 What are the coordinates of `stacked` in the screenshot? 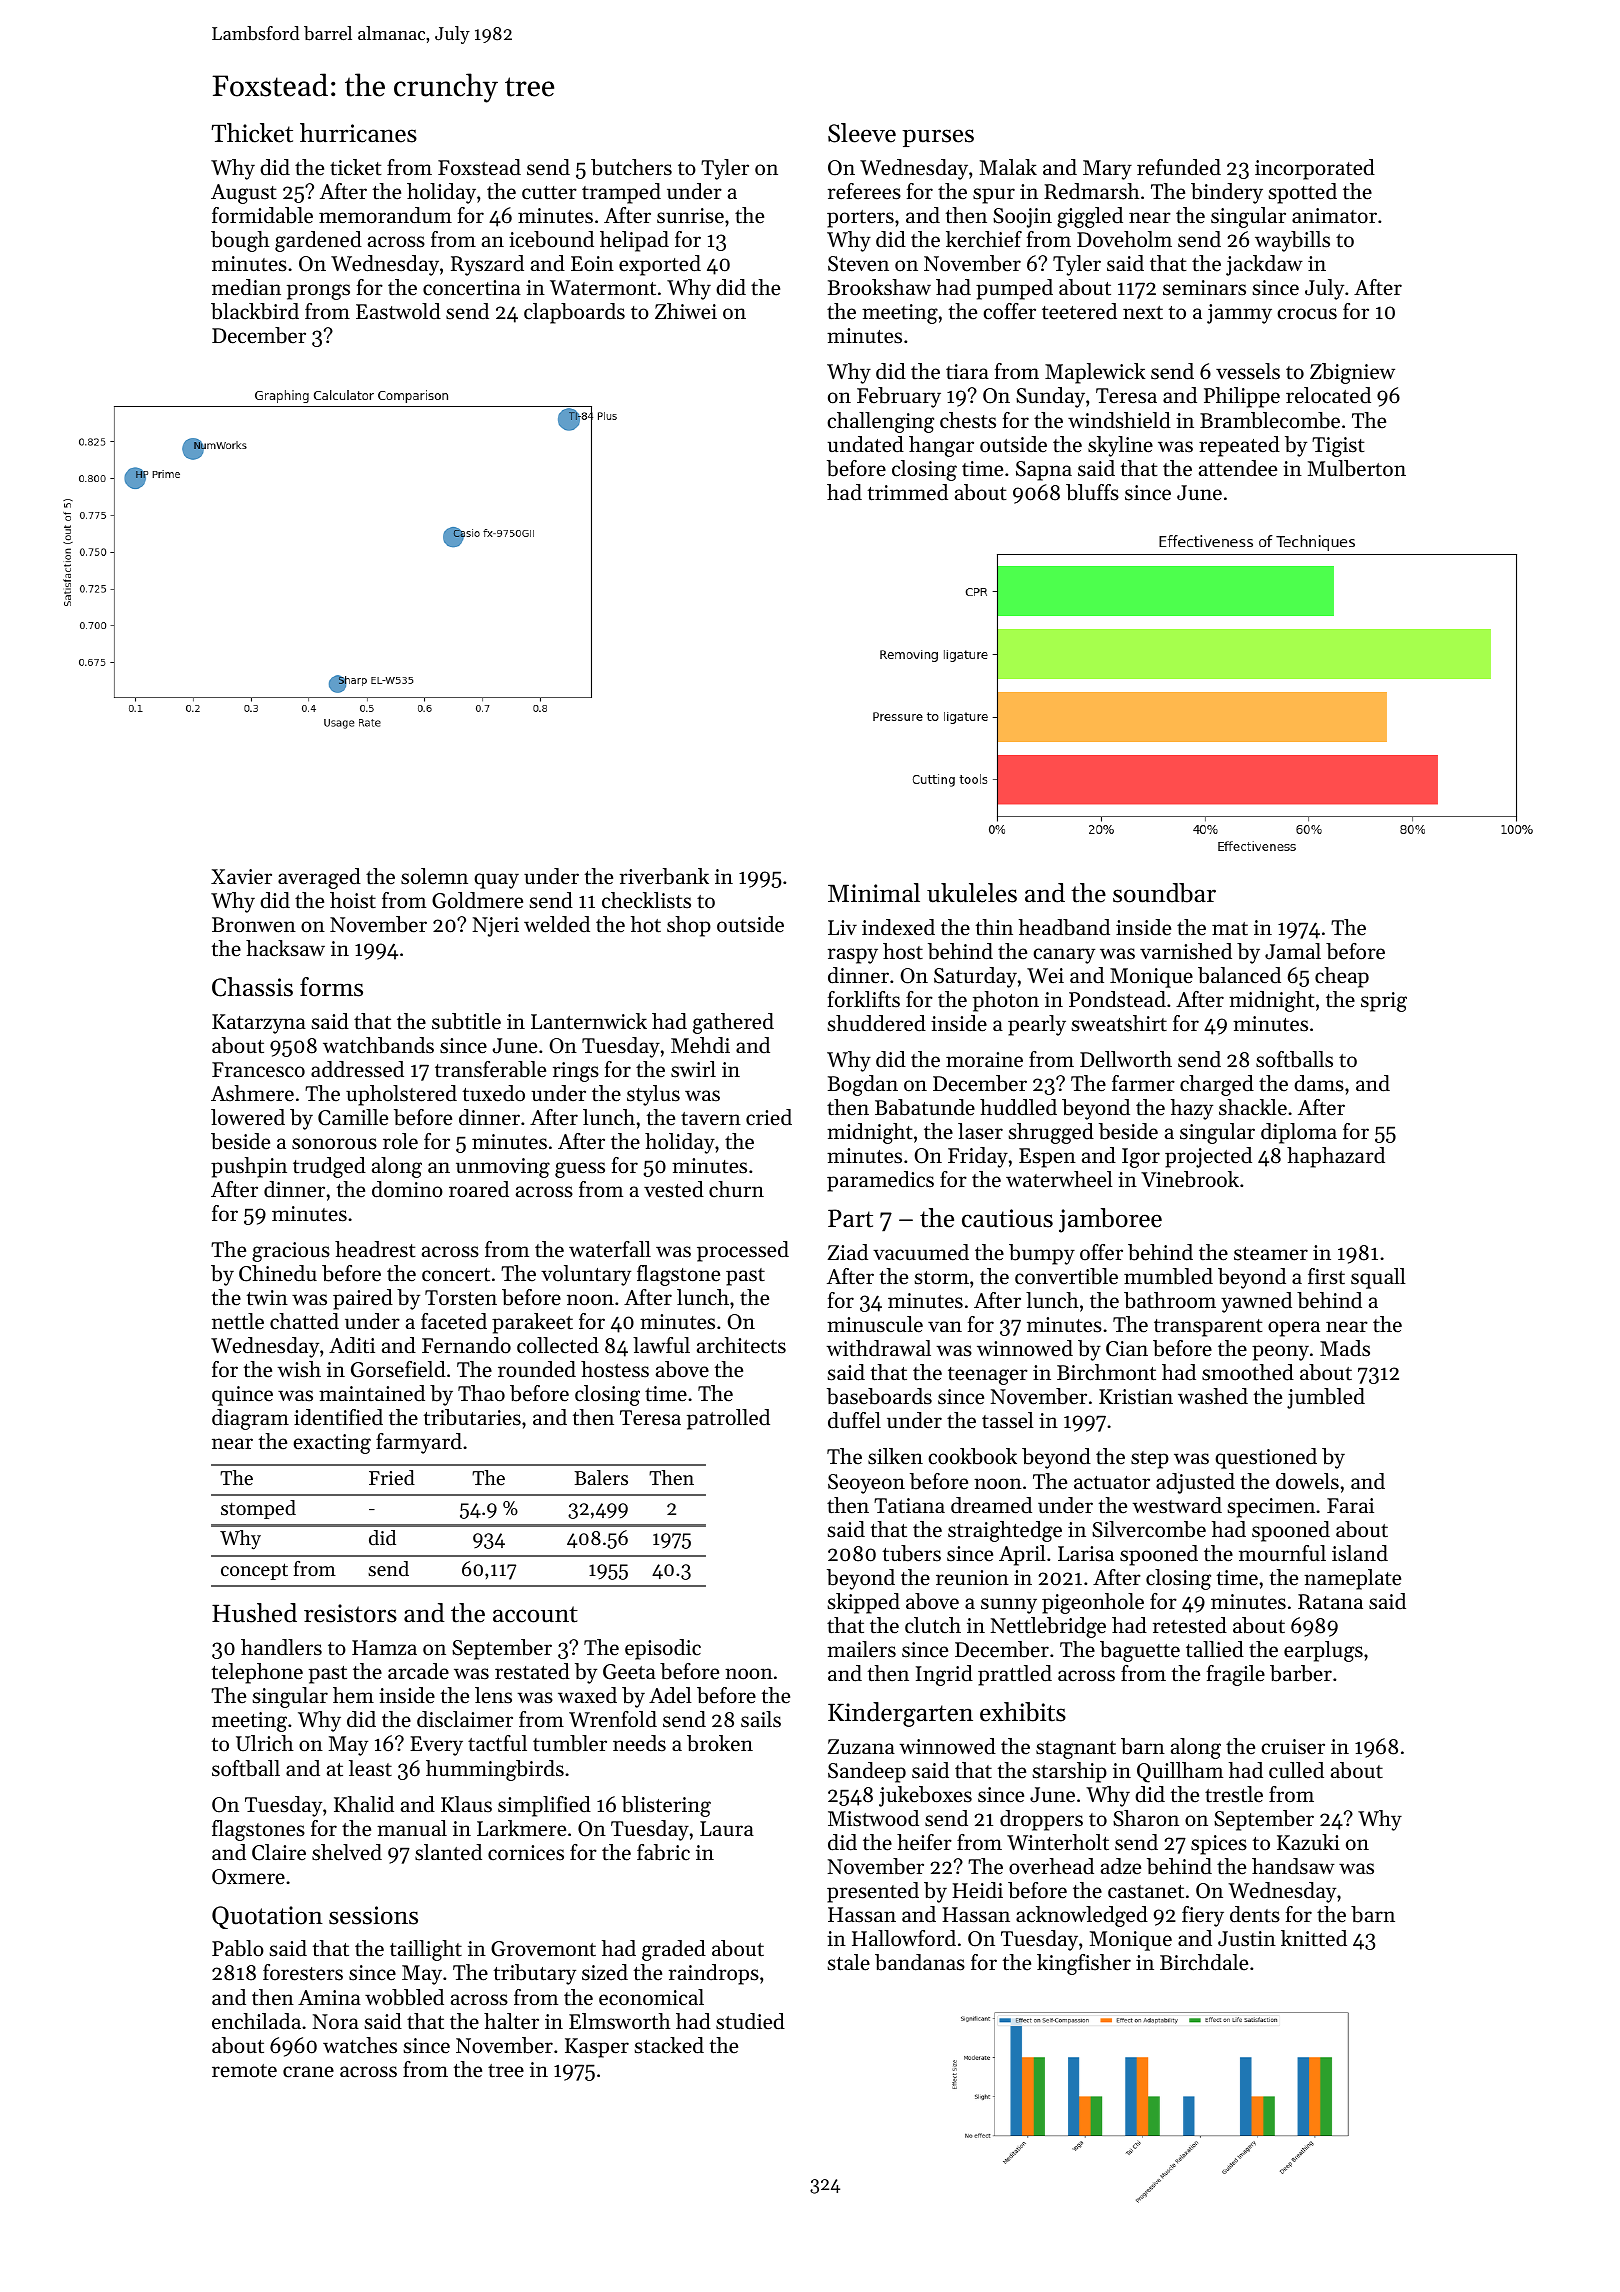 It's located at (669, 2045).
